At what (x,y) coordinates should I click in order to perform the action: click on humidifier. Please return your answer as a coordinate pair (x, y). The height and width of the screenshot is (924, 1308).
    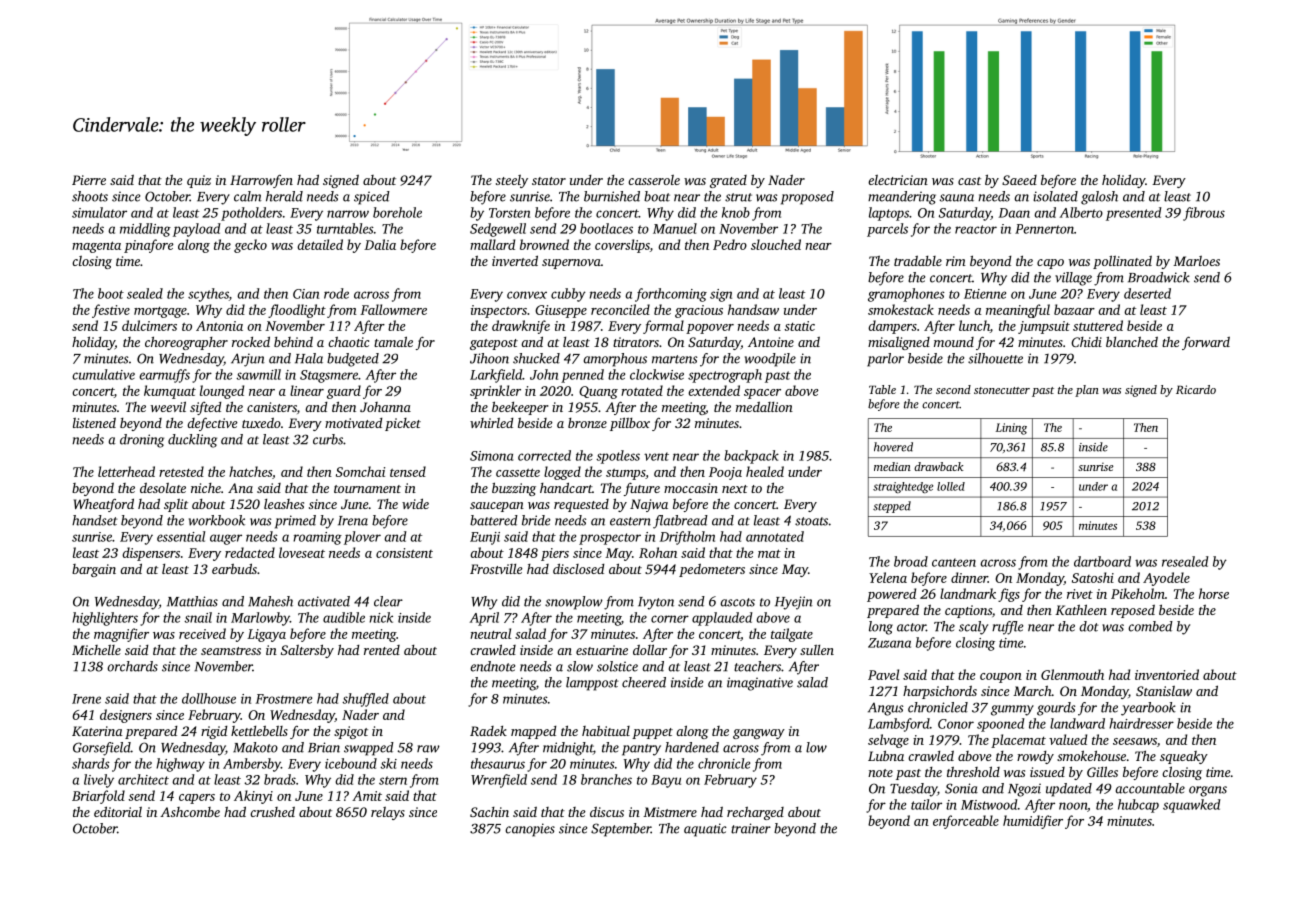
    Looking at the image, I should click on (1033, 822).
